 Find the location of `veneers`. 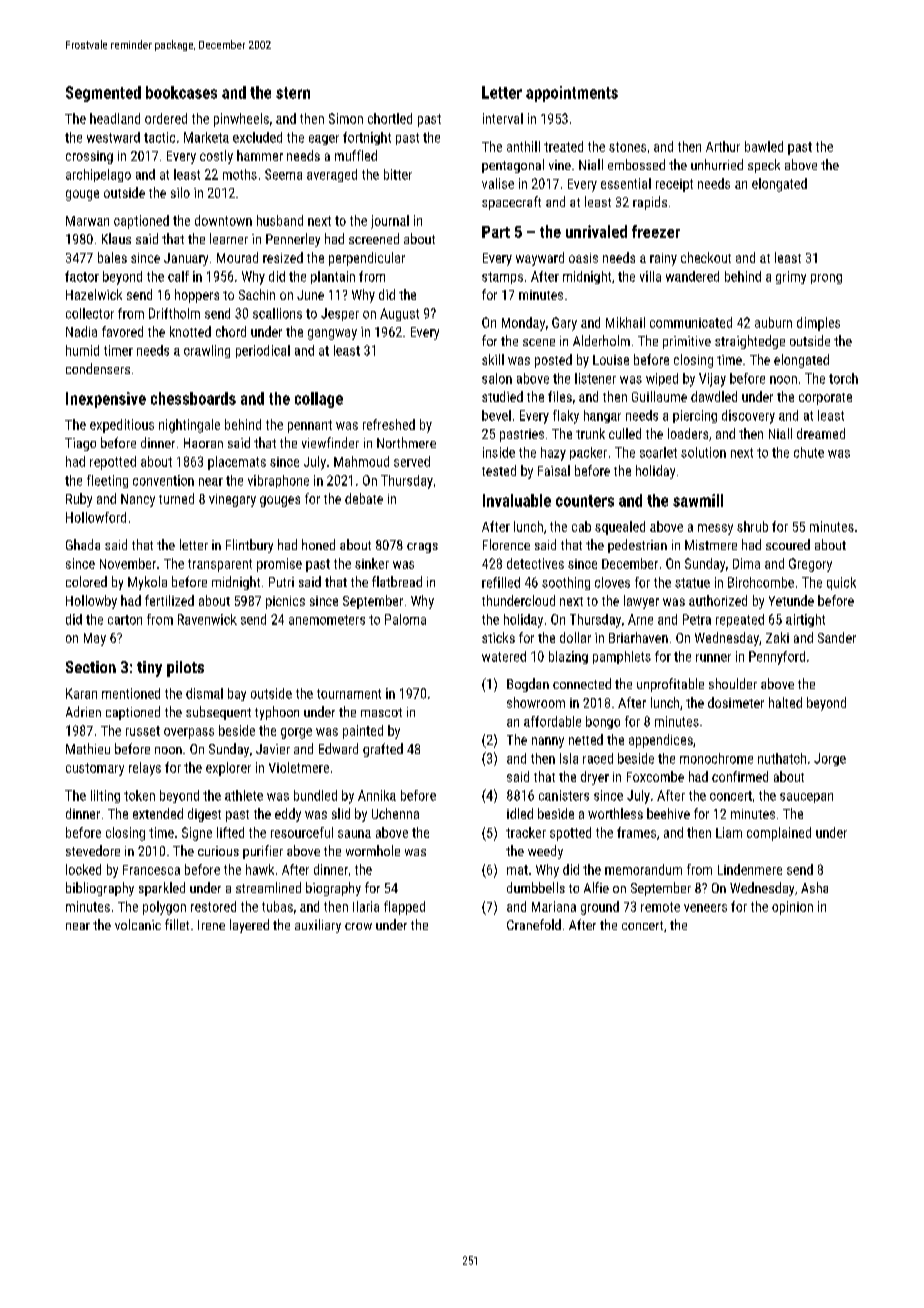

veneers is located at coordinates (705, 908).
